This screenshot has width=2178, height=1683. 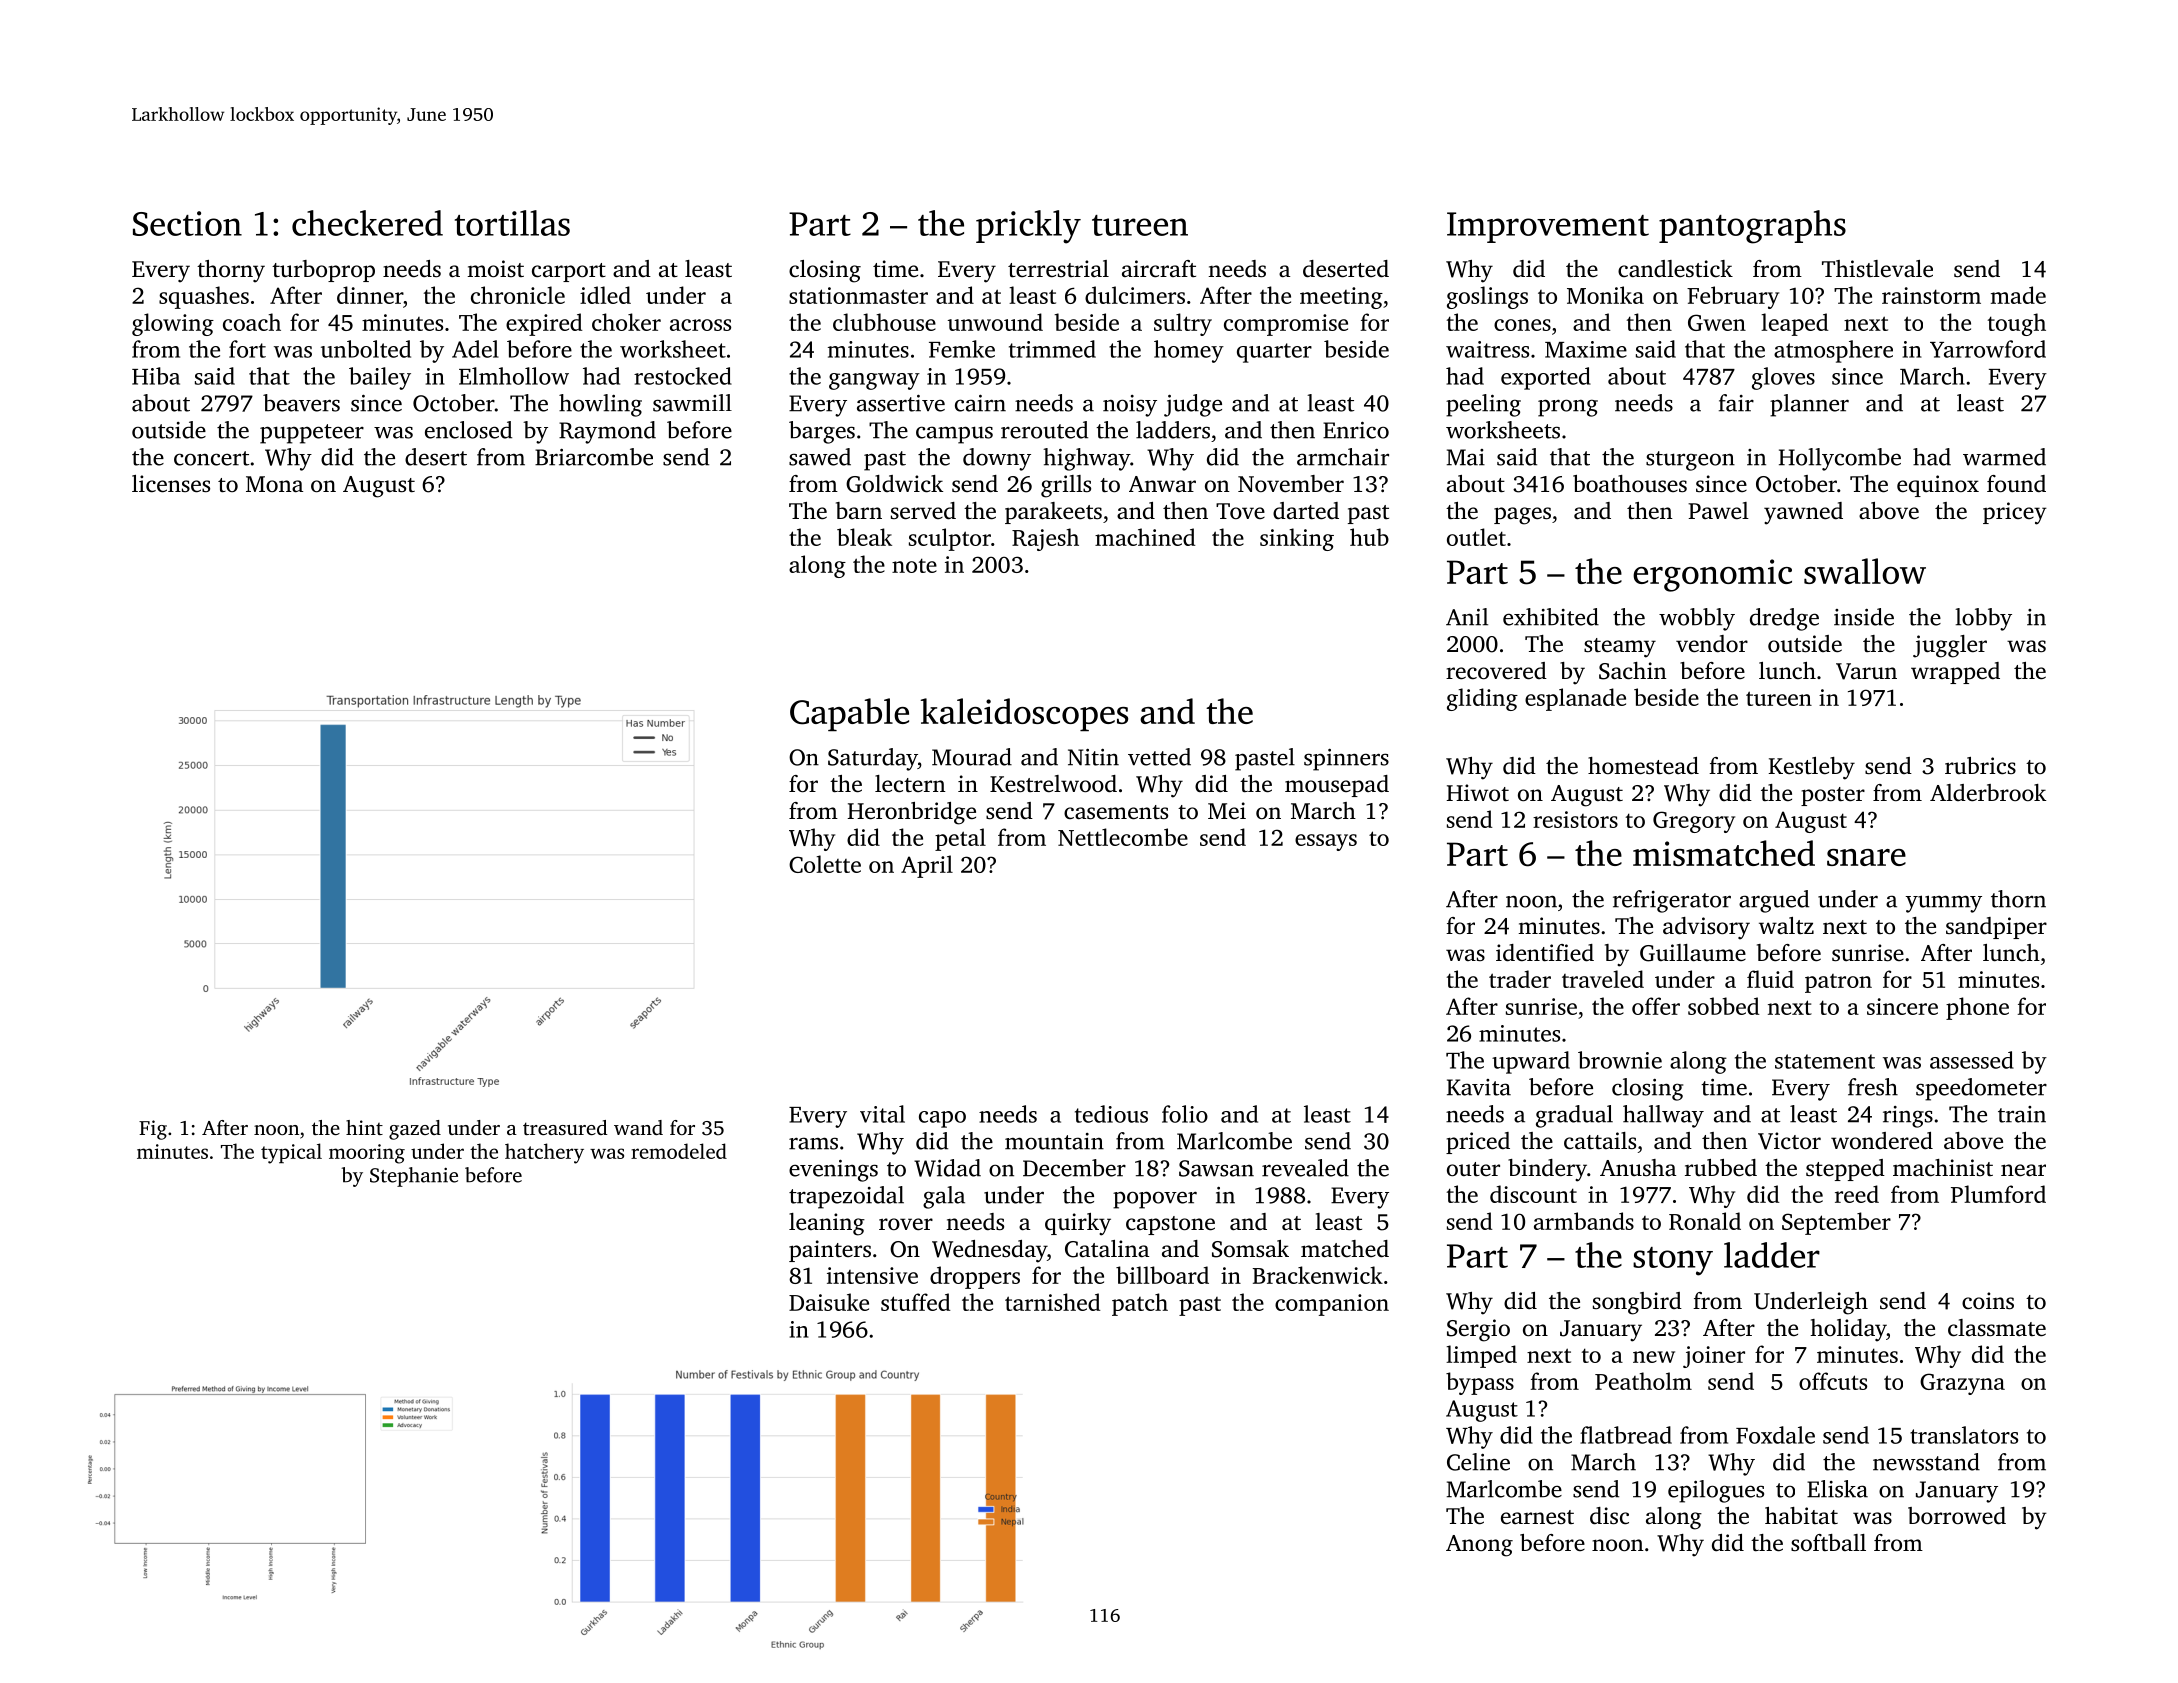 I want to click on Mona, so click(x=274, y=484).
